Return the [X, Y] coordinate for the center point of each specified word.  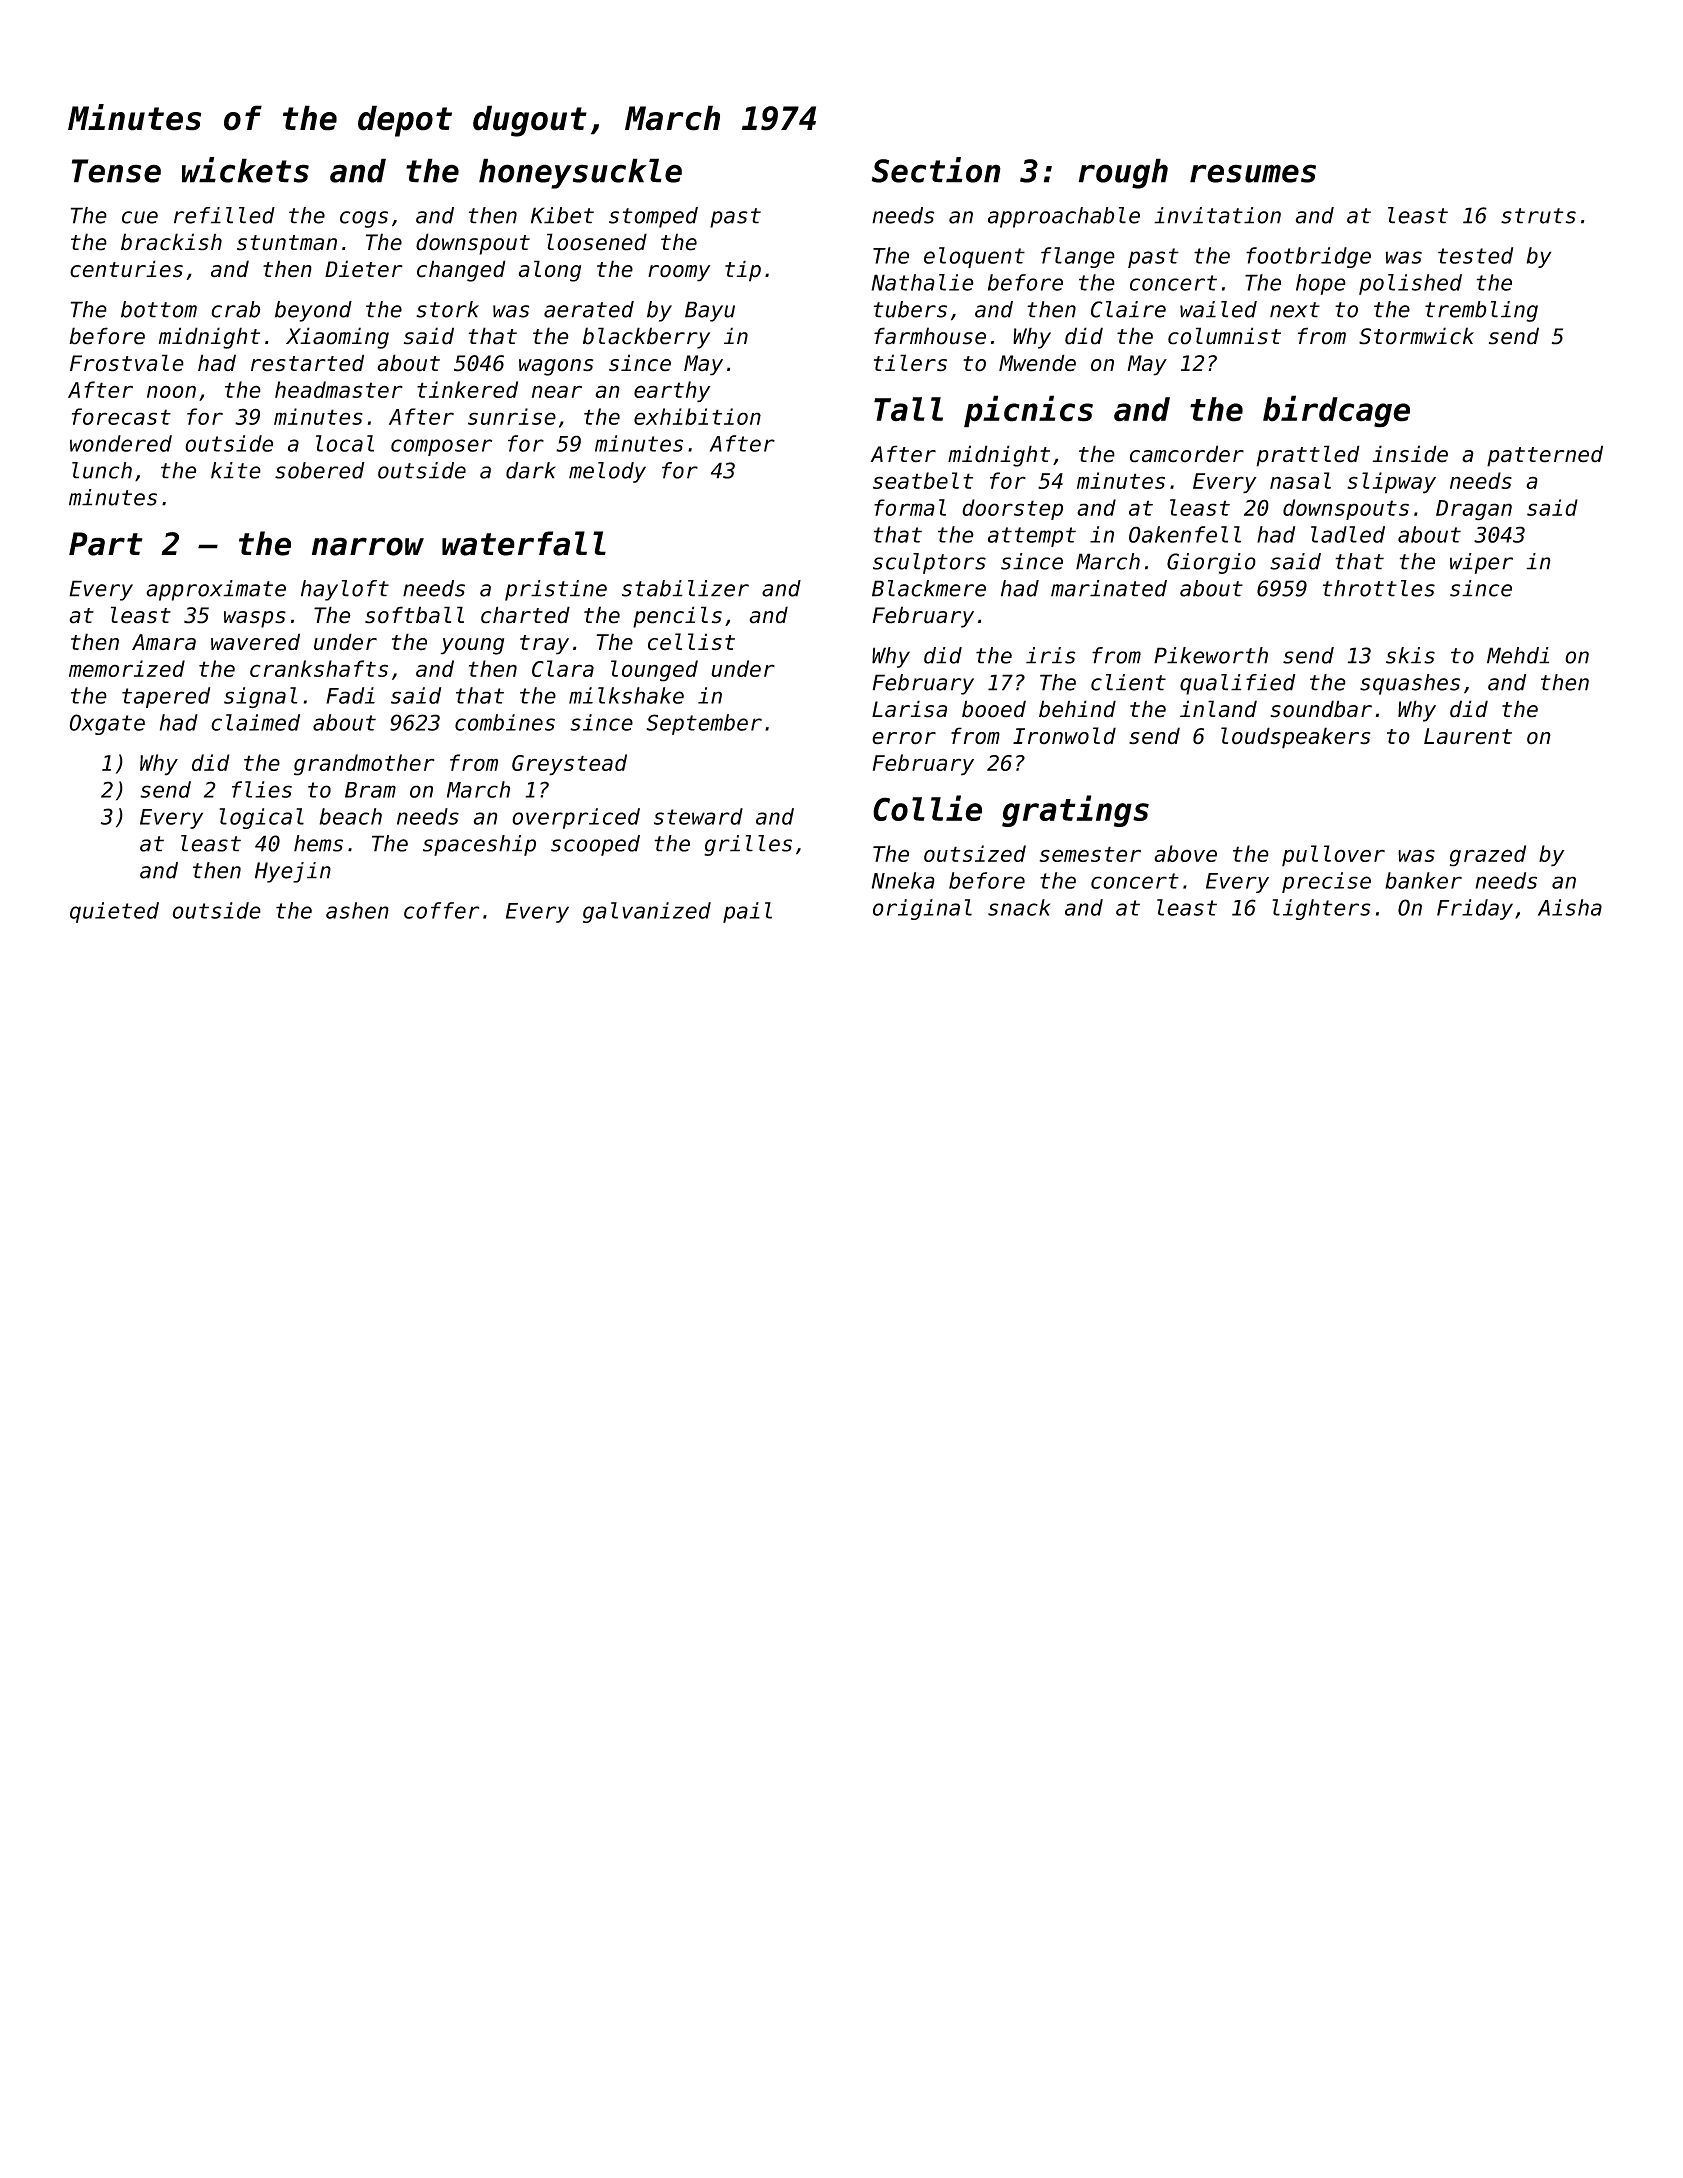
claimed [255, 722]
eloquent [974, 257]
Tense [116, 171]
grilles [748, 845]
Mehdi [1518, 655]
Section [936, 170]
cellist [691, 642]
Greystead [569, 765]
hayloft [345, 590]
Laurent [1468, 736]
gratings [1075, 811]
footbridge [1308, 257]
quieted [114, 912]
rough [1123, 173]
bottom [159, 309]
